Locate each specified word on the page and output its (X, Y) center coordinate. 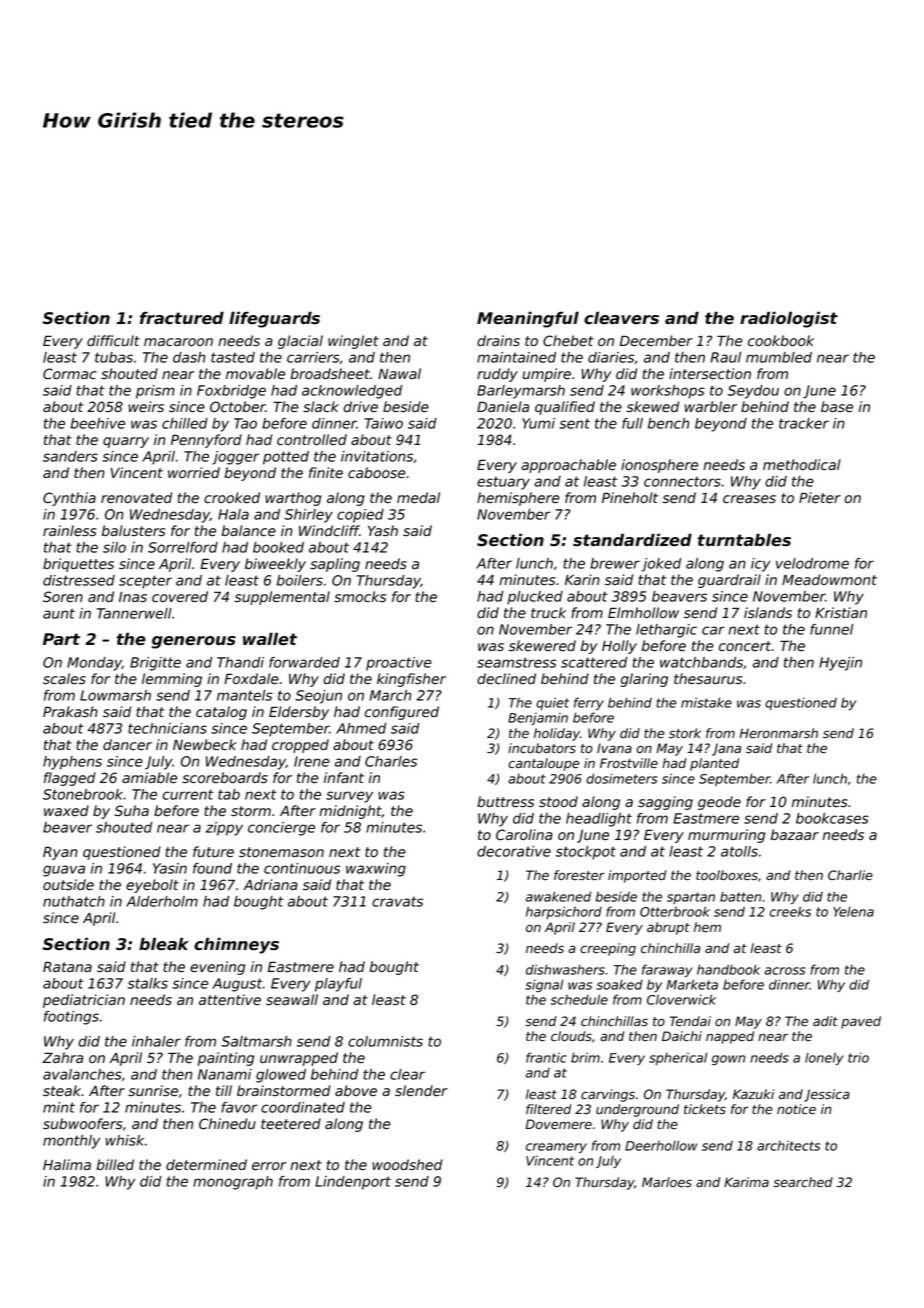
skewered (542, 646)
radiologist (789, 319)
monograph (233, 1183)
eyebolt (152, 886)
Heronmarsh (779, 733)
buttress (505, 802)
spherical (678, 1058)
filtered (548, 1109)
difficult (113, 340)
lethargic (666, 631)
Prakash (70, 711)
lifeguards (274, 319)
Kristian (841, 612)
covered (180, 597)
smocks (360, 596)
